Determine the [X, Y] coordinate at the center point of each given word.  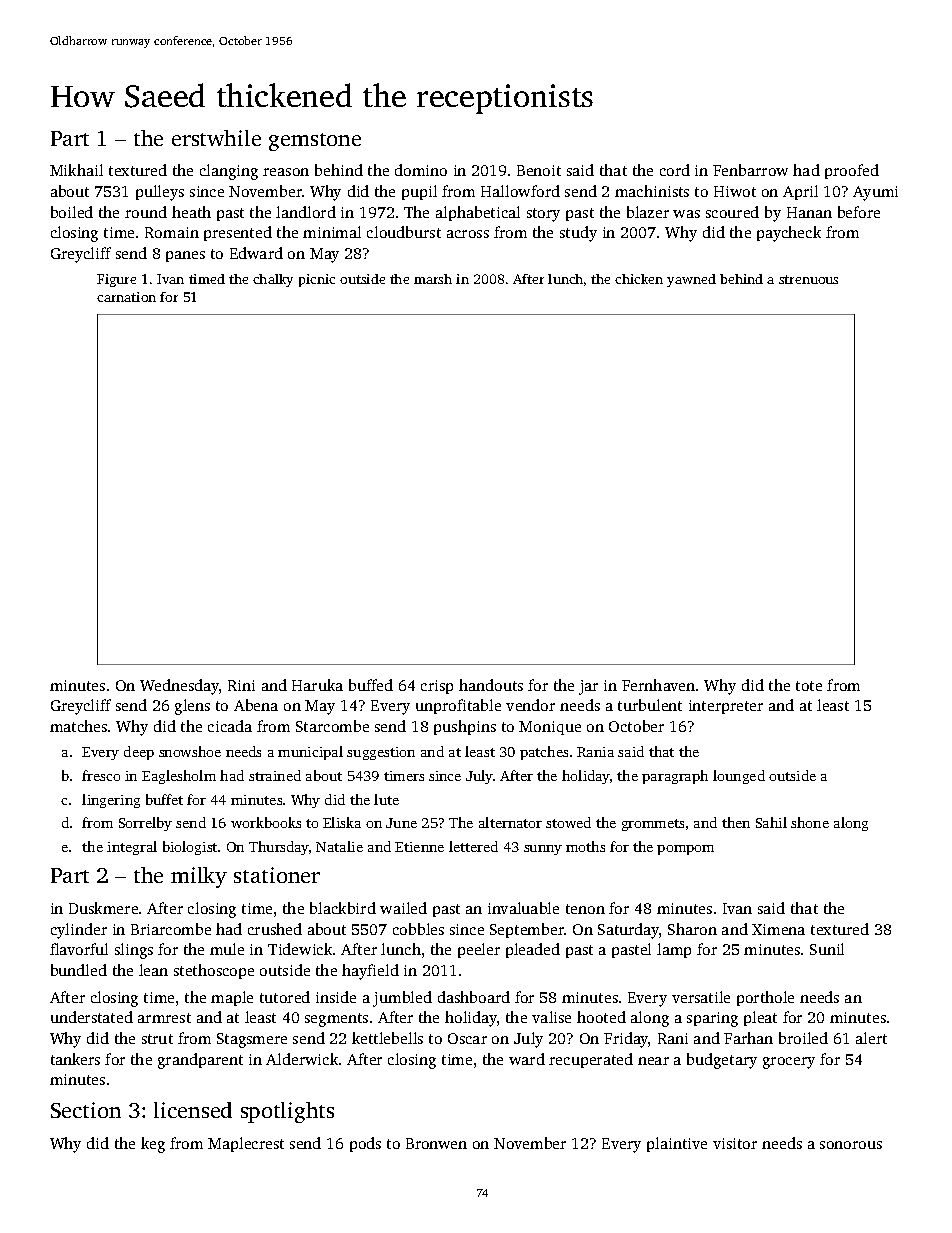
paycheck [789, 234]
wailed [403, 908]
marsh [433, 279]
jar [588, 687]
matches [78, 726]
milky [199, 877]
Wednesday [179, 687]
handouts [491, 685]
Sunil [827, 949]
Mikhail [76, 170]
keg [153, 1145]
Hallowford [520, 191]
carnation [126, 297]
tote [809, 686]
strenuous [808, 279]
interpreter [726, 707]
